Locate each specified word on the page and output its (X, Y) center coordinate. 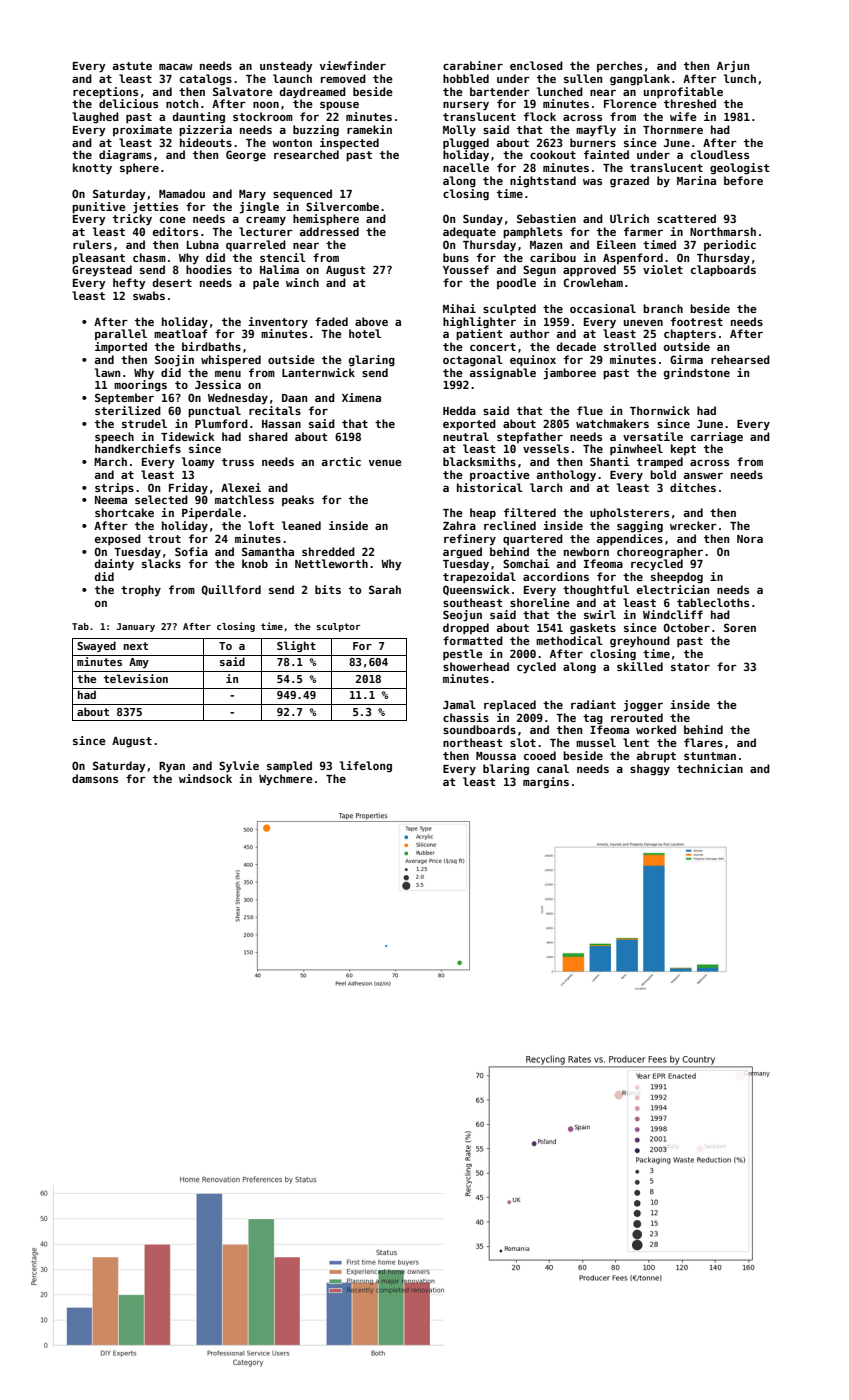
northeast (472, 742)
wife (683, 116)
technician (710, 768)
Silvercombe (342, 206)
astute (132, 66)
